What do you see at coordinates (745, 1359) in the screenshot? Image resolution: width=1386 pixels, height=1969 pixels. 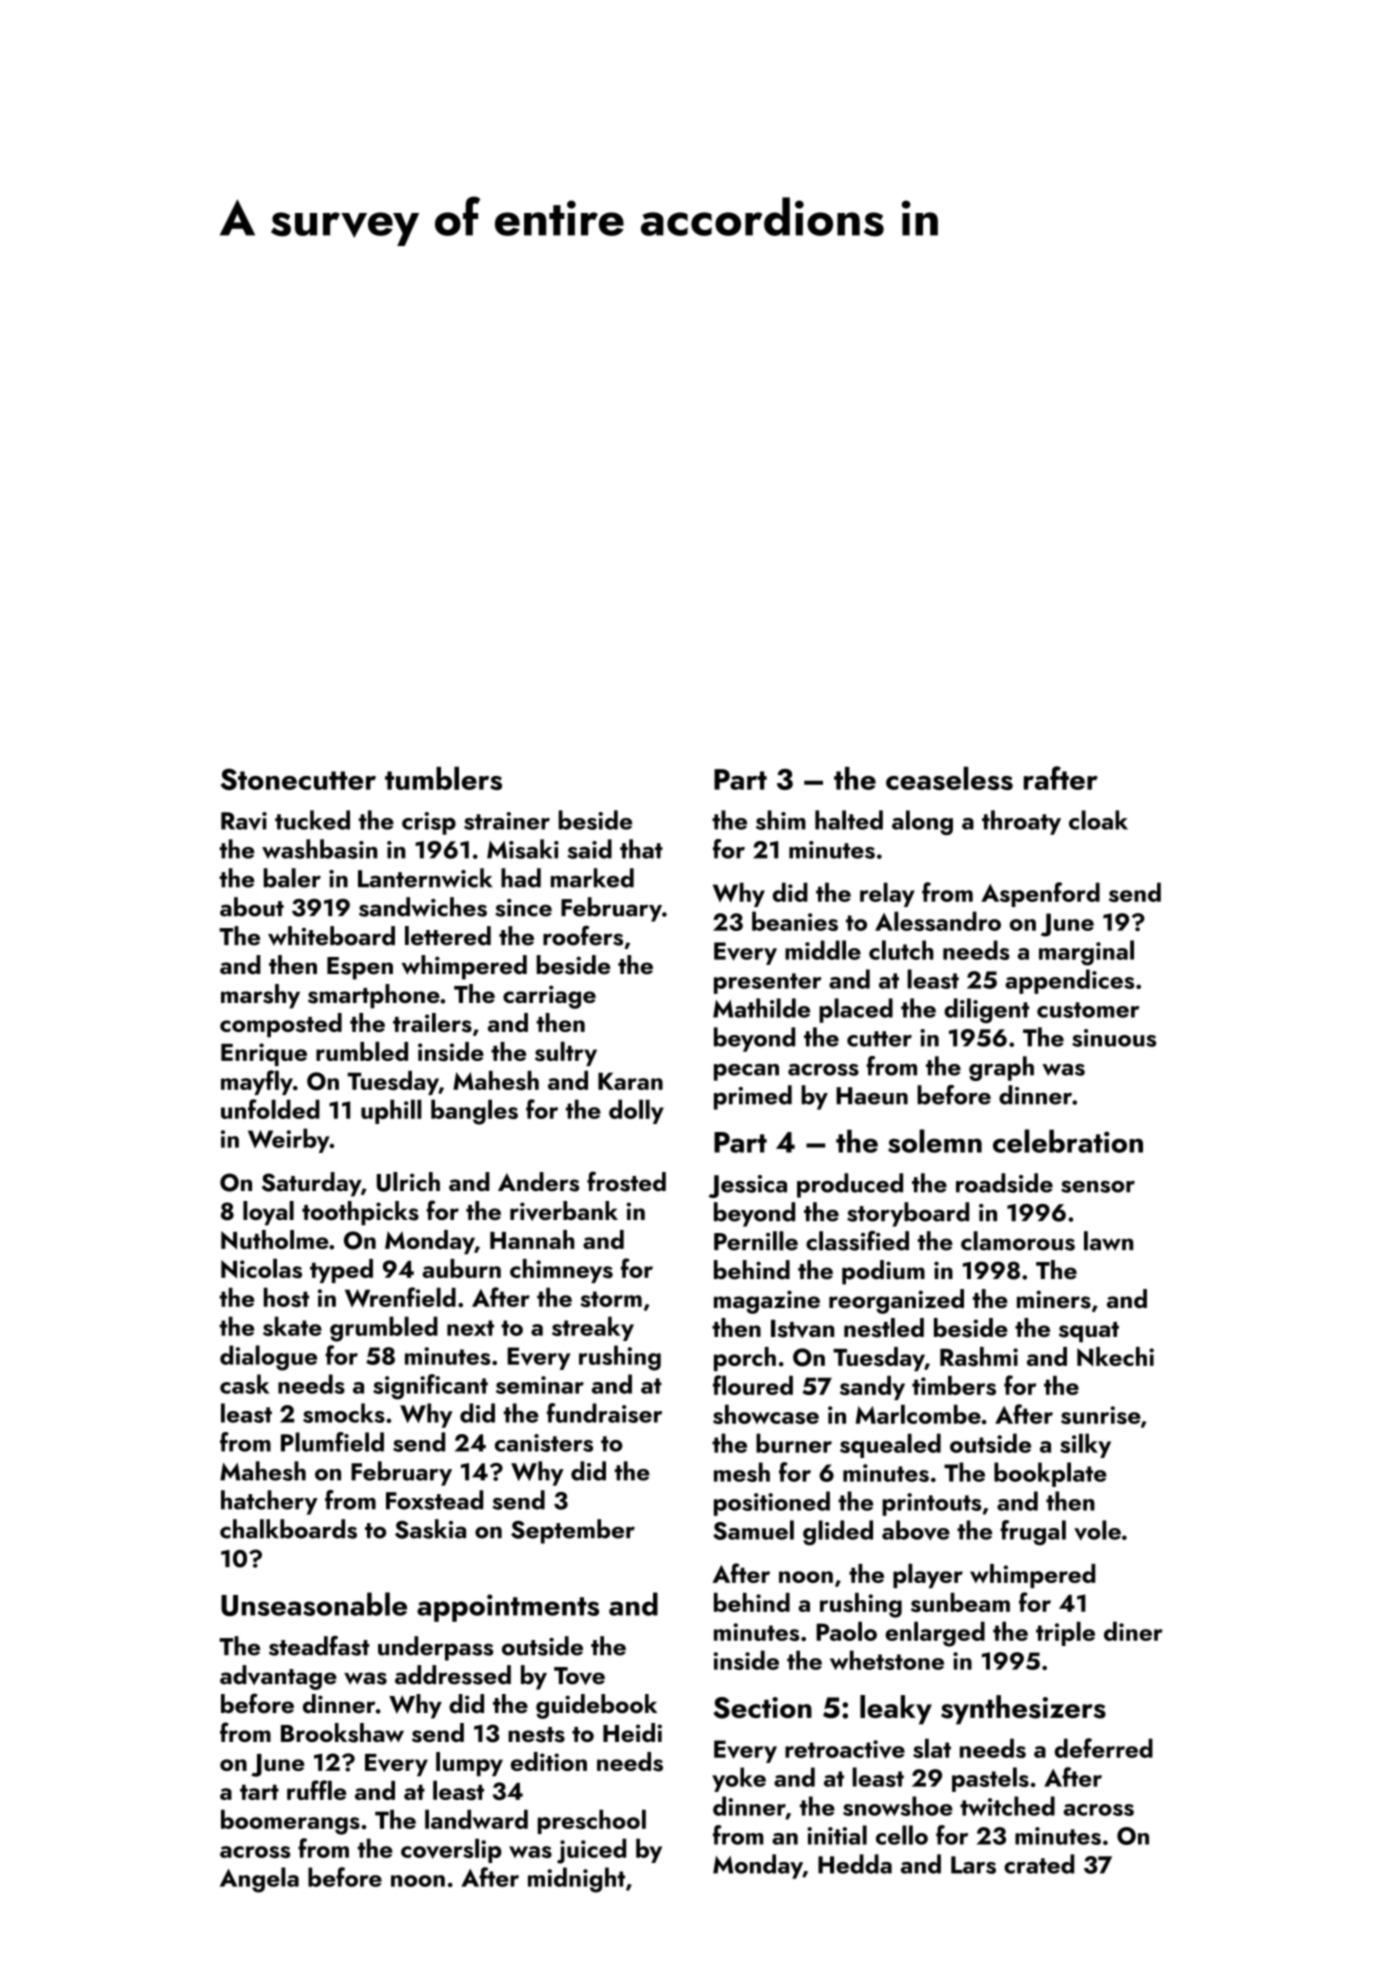 I see `porch` at bounding box center [745, 1359].
